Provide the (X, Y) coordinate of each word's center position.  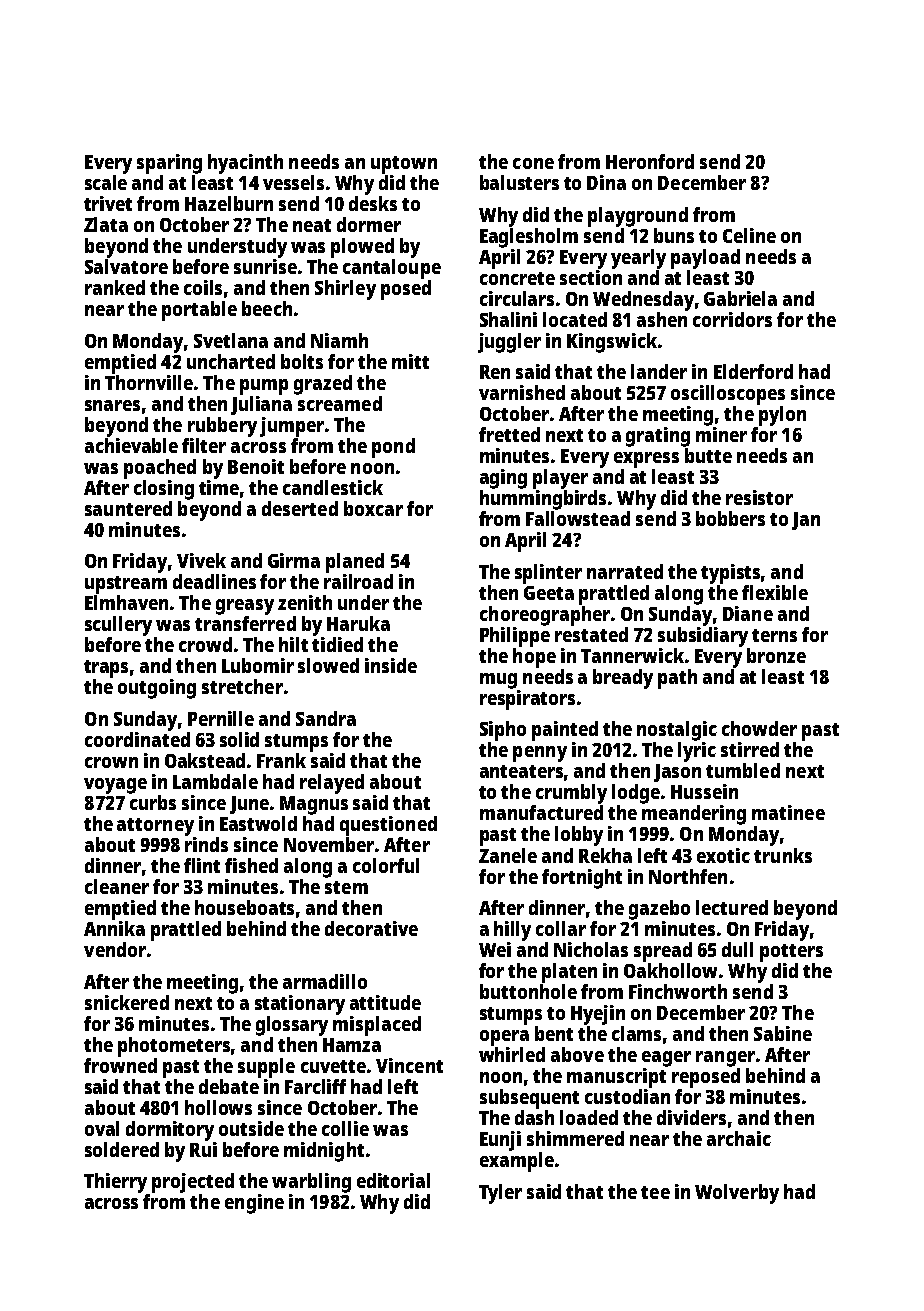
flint (202, 865)
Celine (749, 235)
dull (737, 949)
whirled (512, 1054)
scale (106, 182)
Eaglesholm (529, 238)
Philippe (515, 637)
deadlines (214, 581)
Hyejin (598, 1015)
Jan (806, 521)
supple (266, 1068)
